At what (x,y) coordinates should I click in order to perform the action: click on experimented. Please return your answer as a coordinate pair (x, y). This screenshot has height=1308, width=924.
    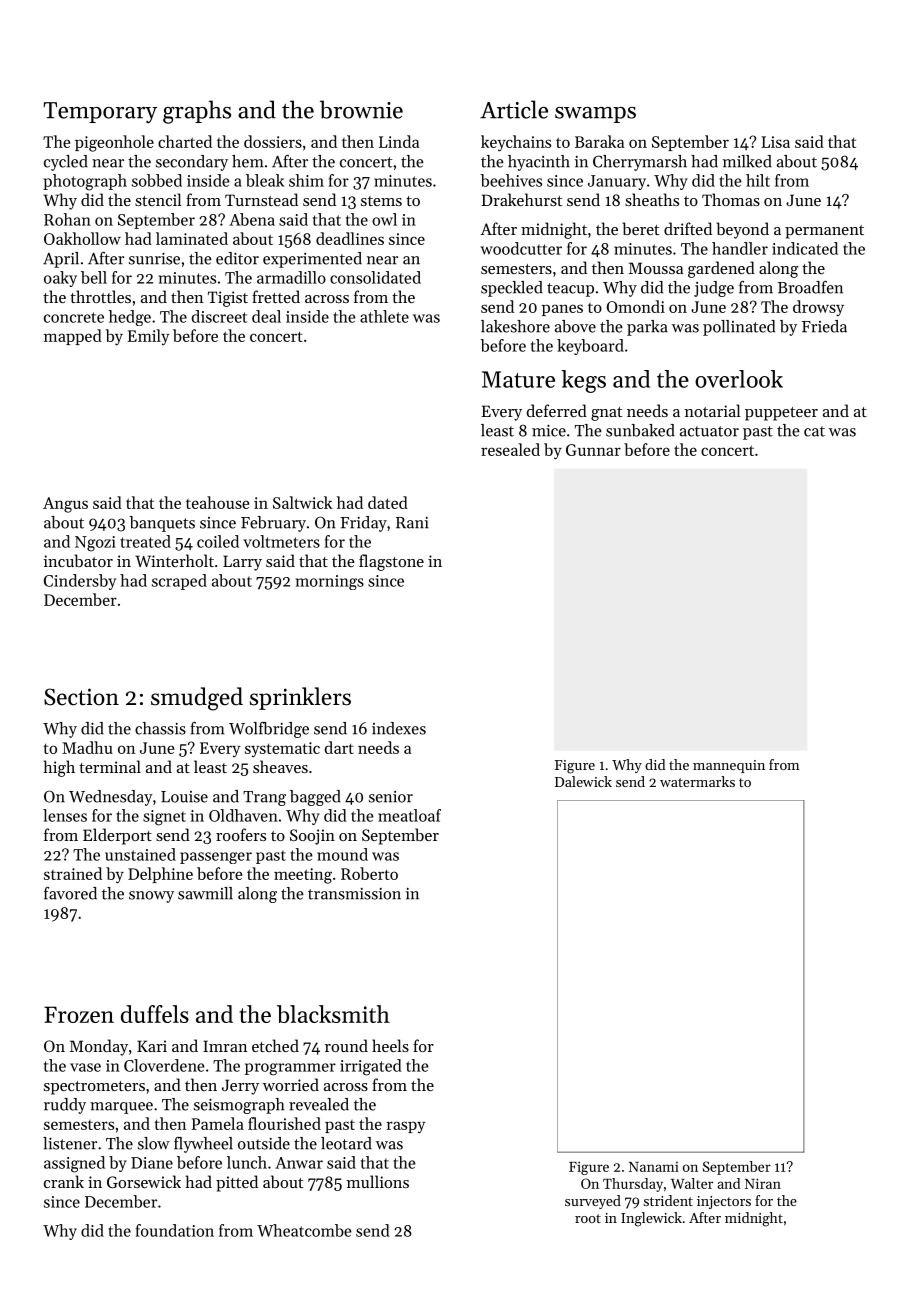
    Looking at the image, I should click on (312, 260).
